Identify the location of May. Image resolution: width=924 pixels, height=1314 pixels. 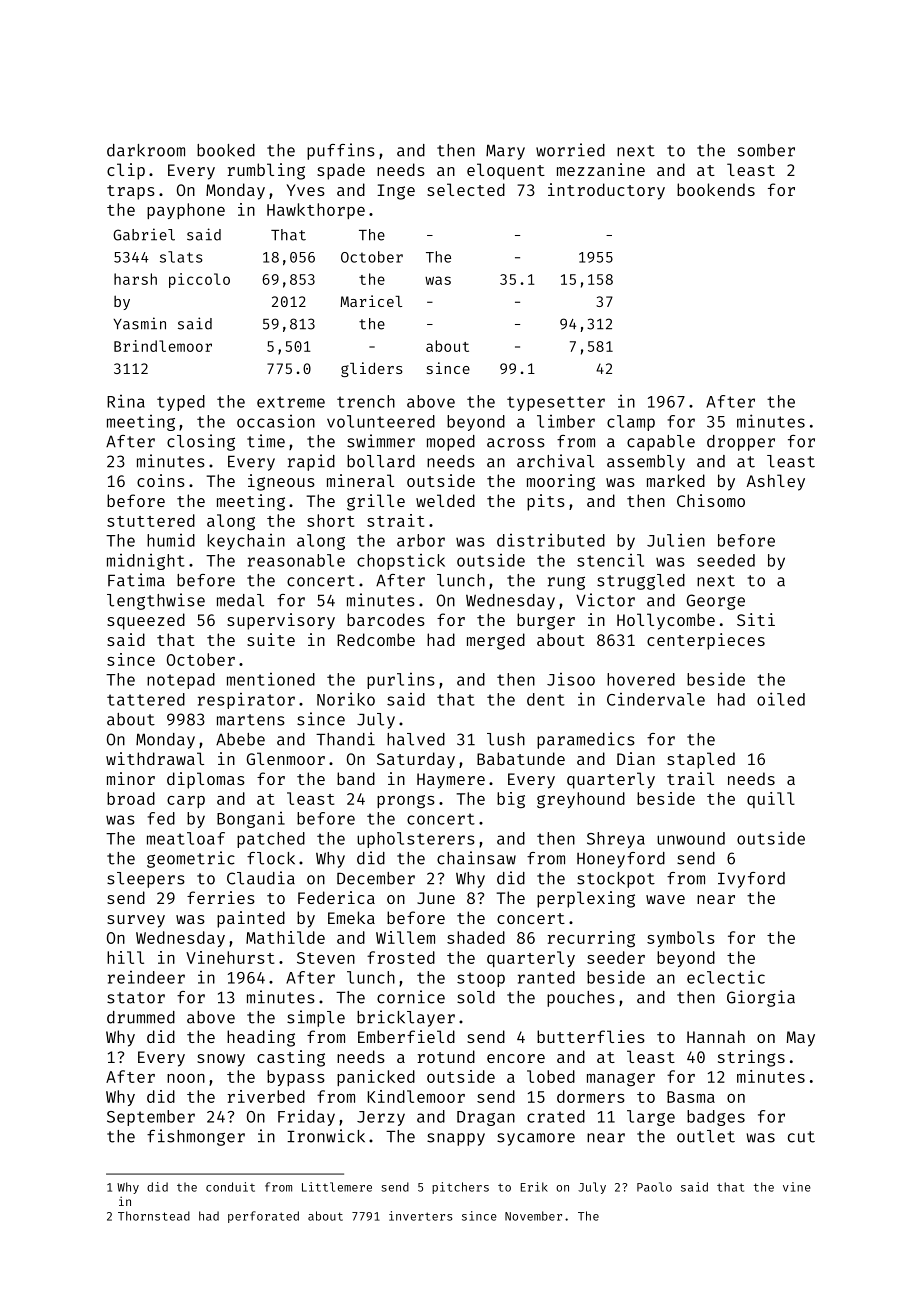
(801, 1039).
